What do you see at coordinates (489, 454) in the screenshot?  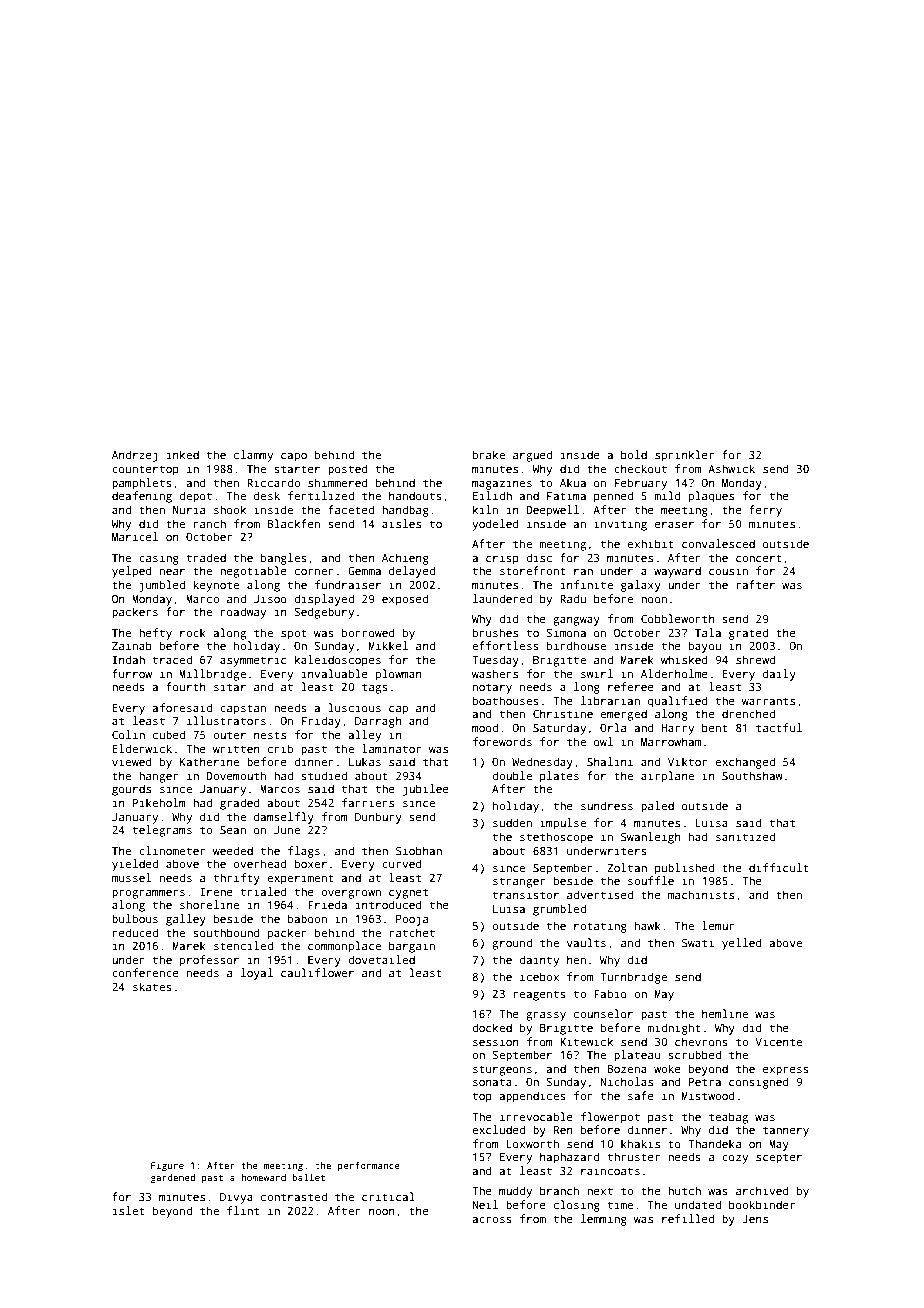 I see `brake` at bounding box center [489, 454].
